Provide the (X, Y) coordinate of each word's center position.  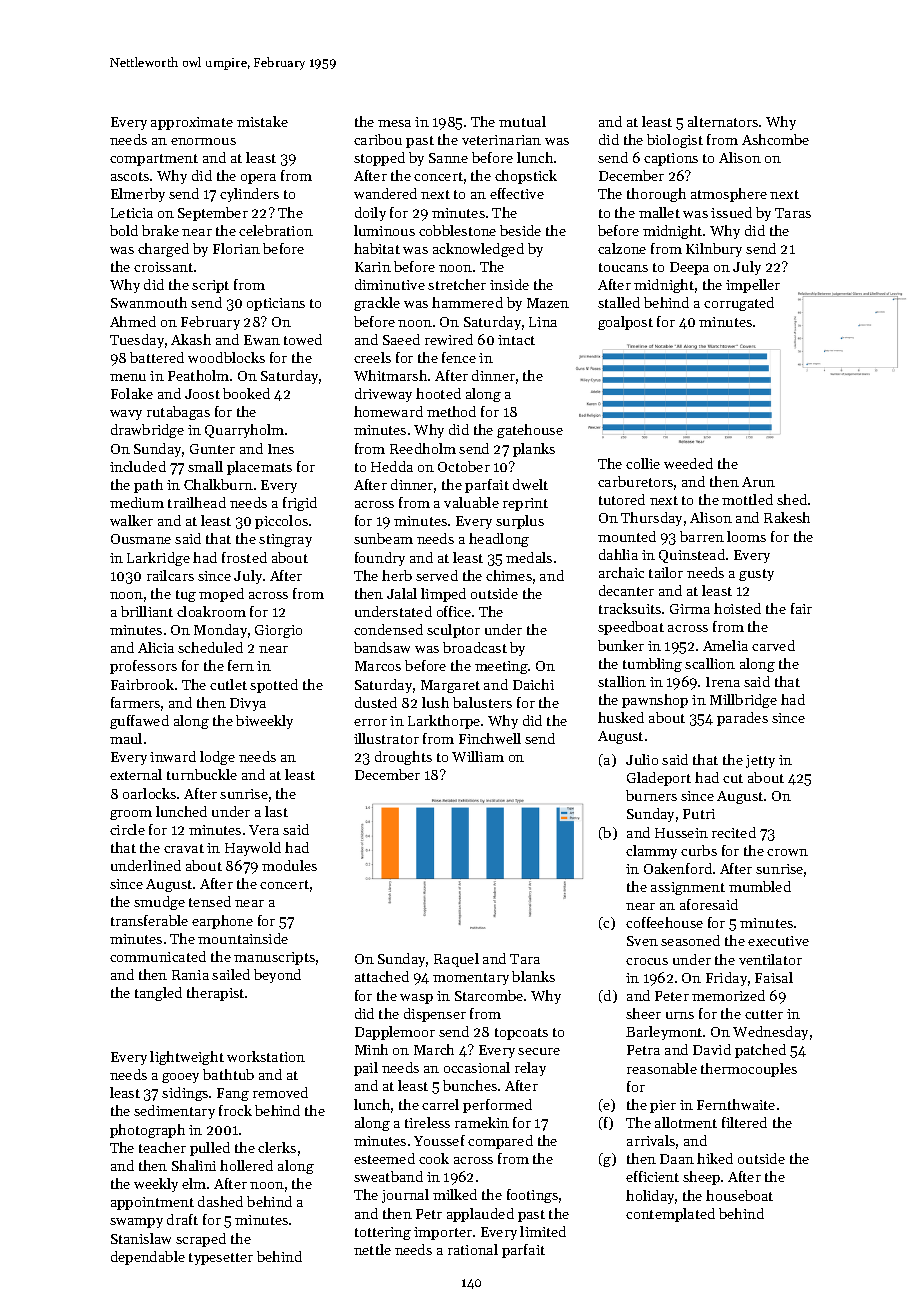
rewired (449, 339)
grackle (377, 304)
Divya (248, 704)
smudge (159, 903)
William (478, 756)
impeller (753, 286)
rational (473, 1249)
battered (157, 357)
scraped (201, 1240)
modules (289, 865)
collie (643, 463)
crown (787, 852)
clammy (651, 852)
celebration (276, 230)
